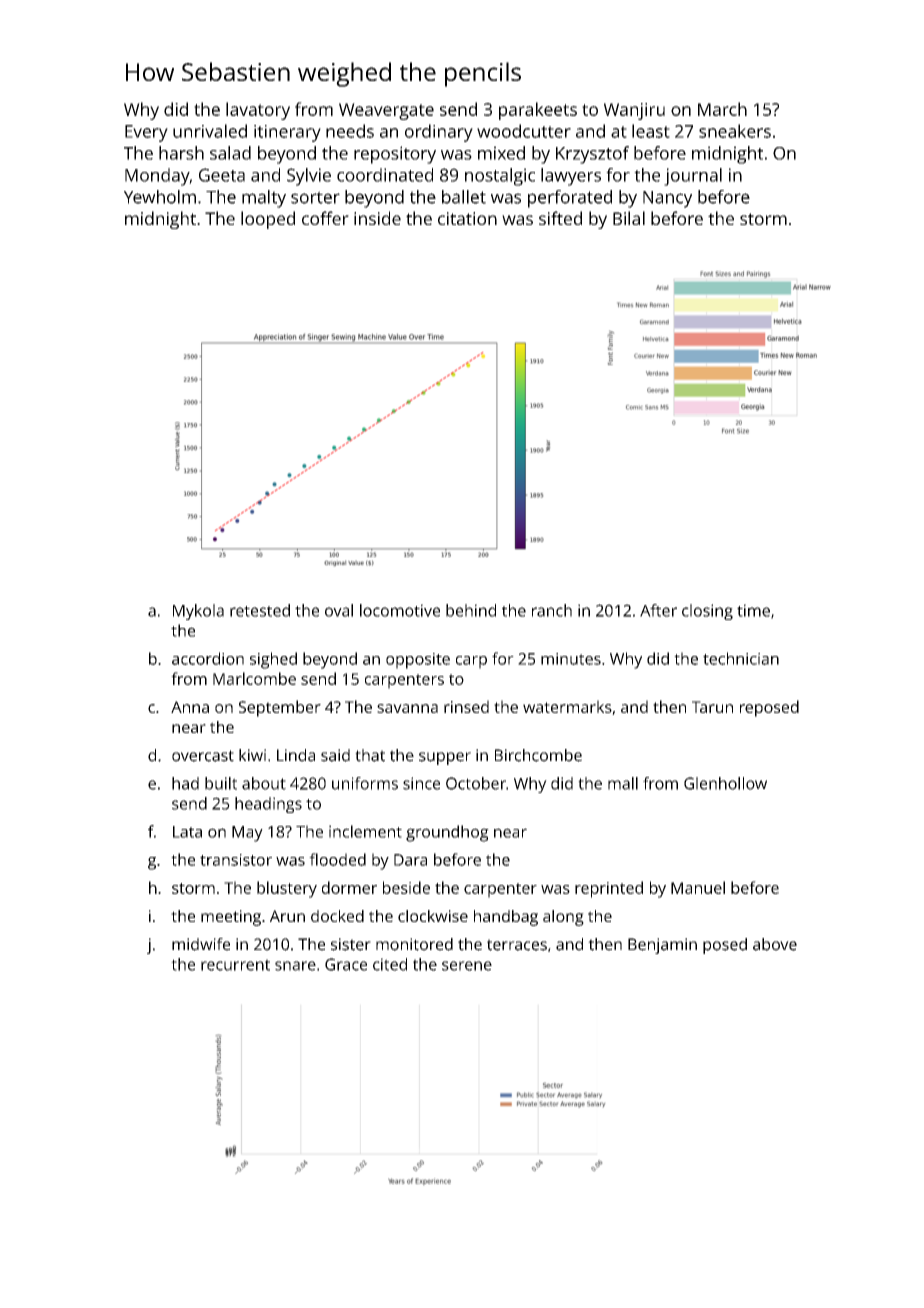 This image has height=1308, width=924. I want to click on Weavergate, so click(386, 111).
